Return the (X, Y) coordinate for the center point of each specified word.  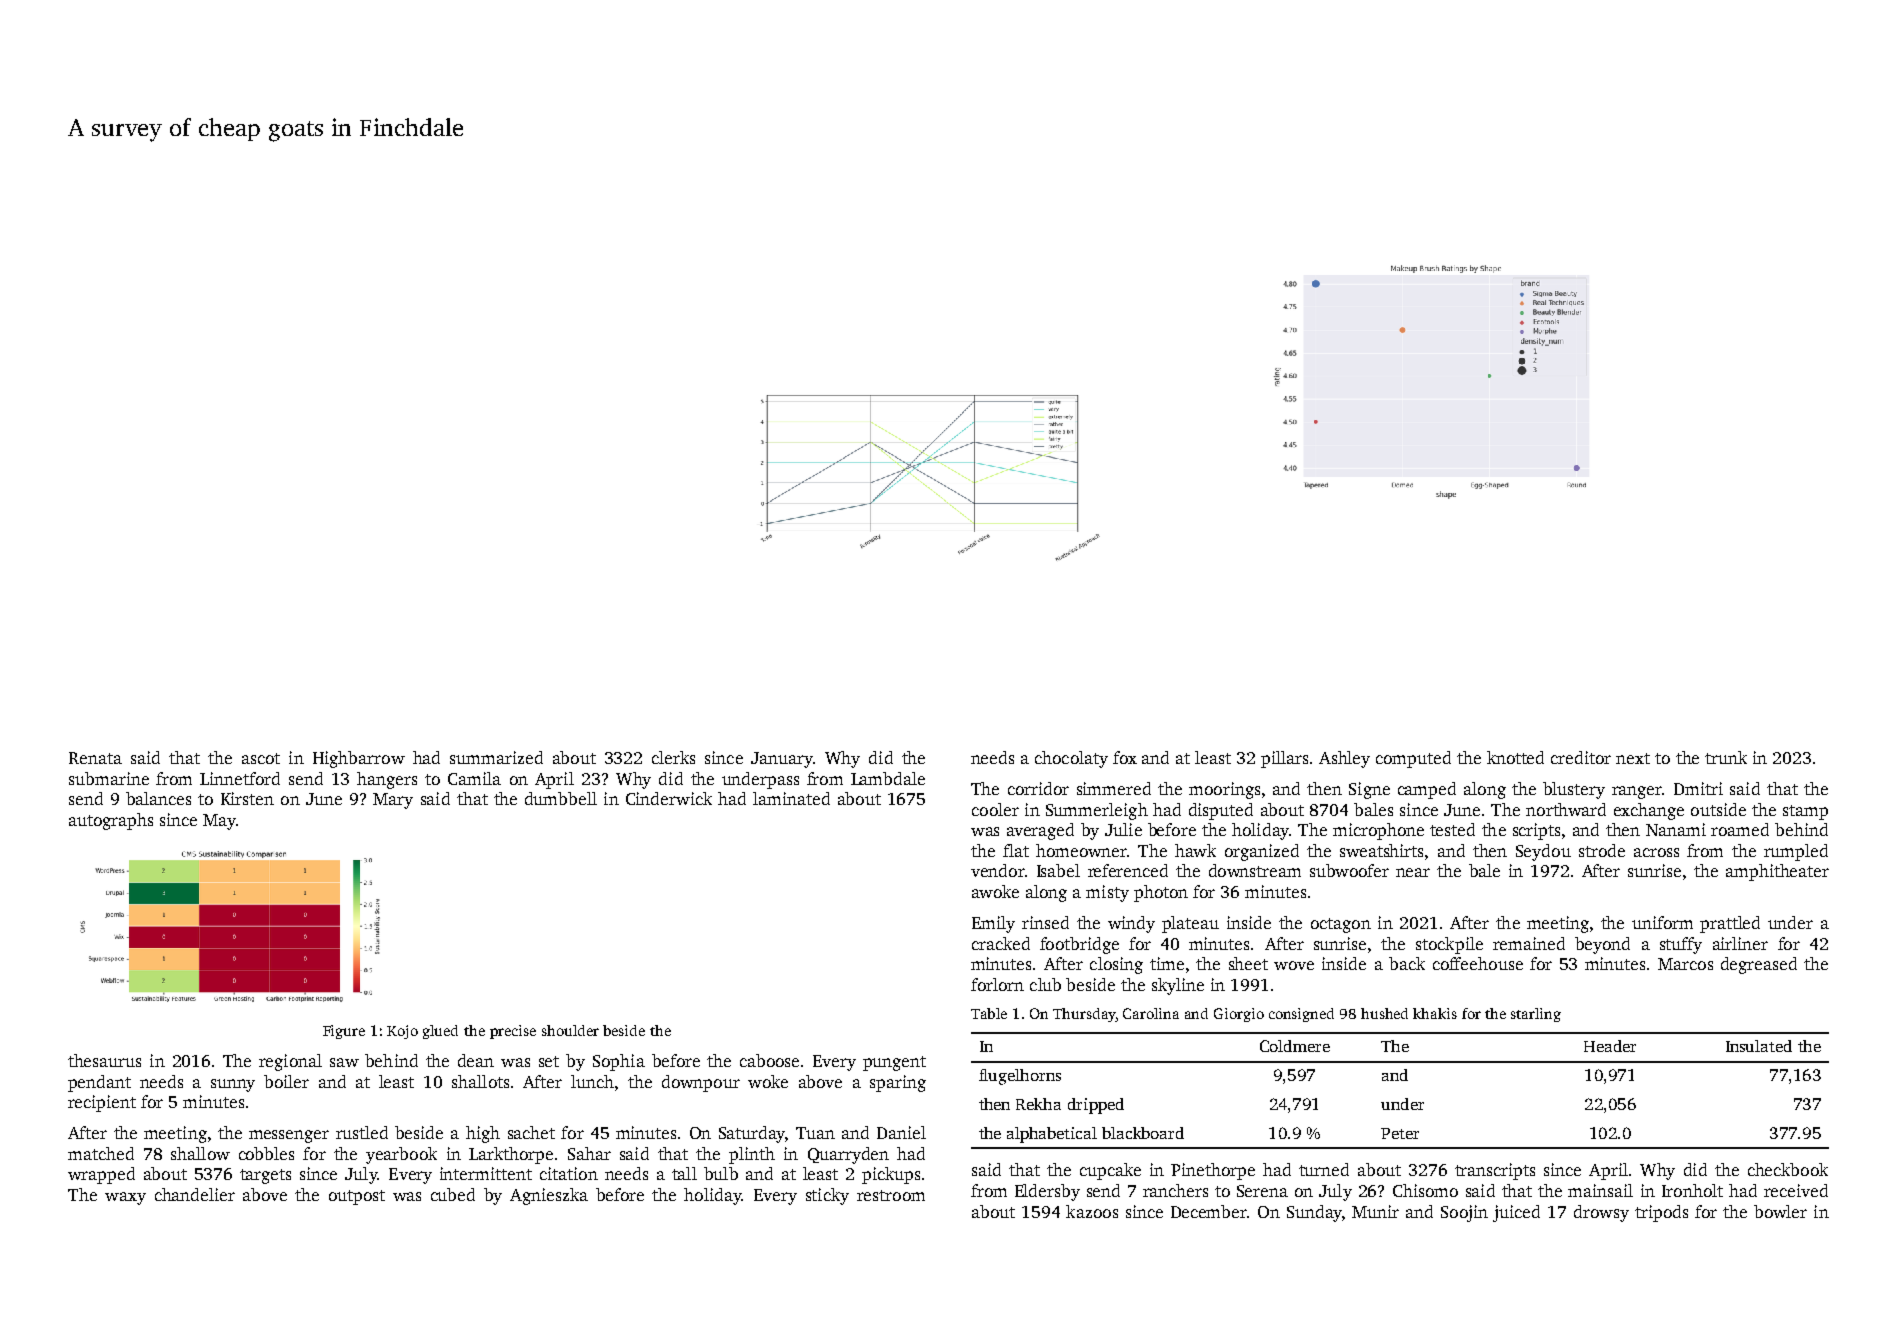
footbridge (1079, 945)
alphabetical (1052, 1135)
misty (1107, 893)
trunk (1726, 757)
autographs (111, 821)
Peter (1400, 1133)
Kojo (402, 1032)
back (1407, 963)
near (1413, 872)
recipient (102, 1103)
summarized (496, 757)
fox (1125, 757)
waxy (125, 1198)
